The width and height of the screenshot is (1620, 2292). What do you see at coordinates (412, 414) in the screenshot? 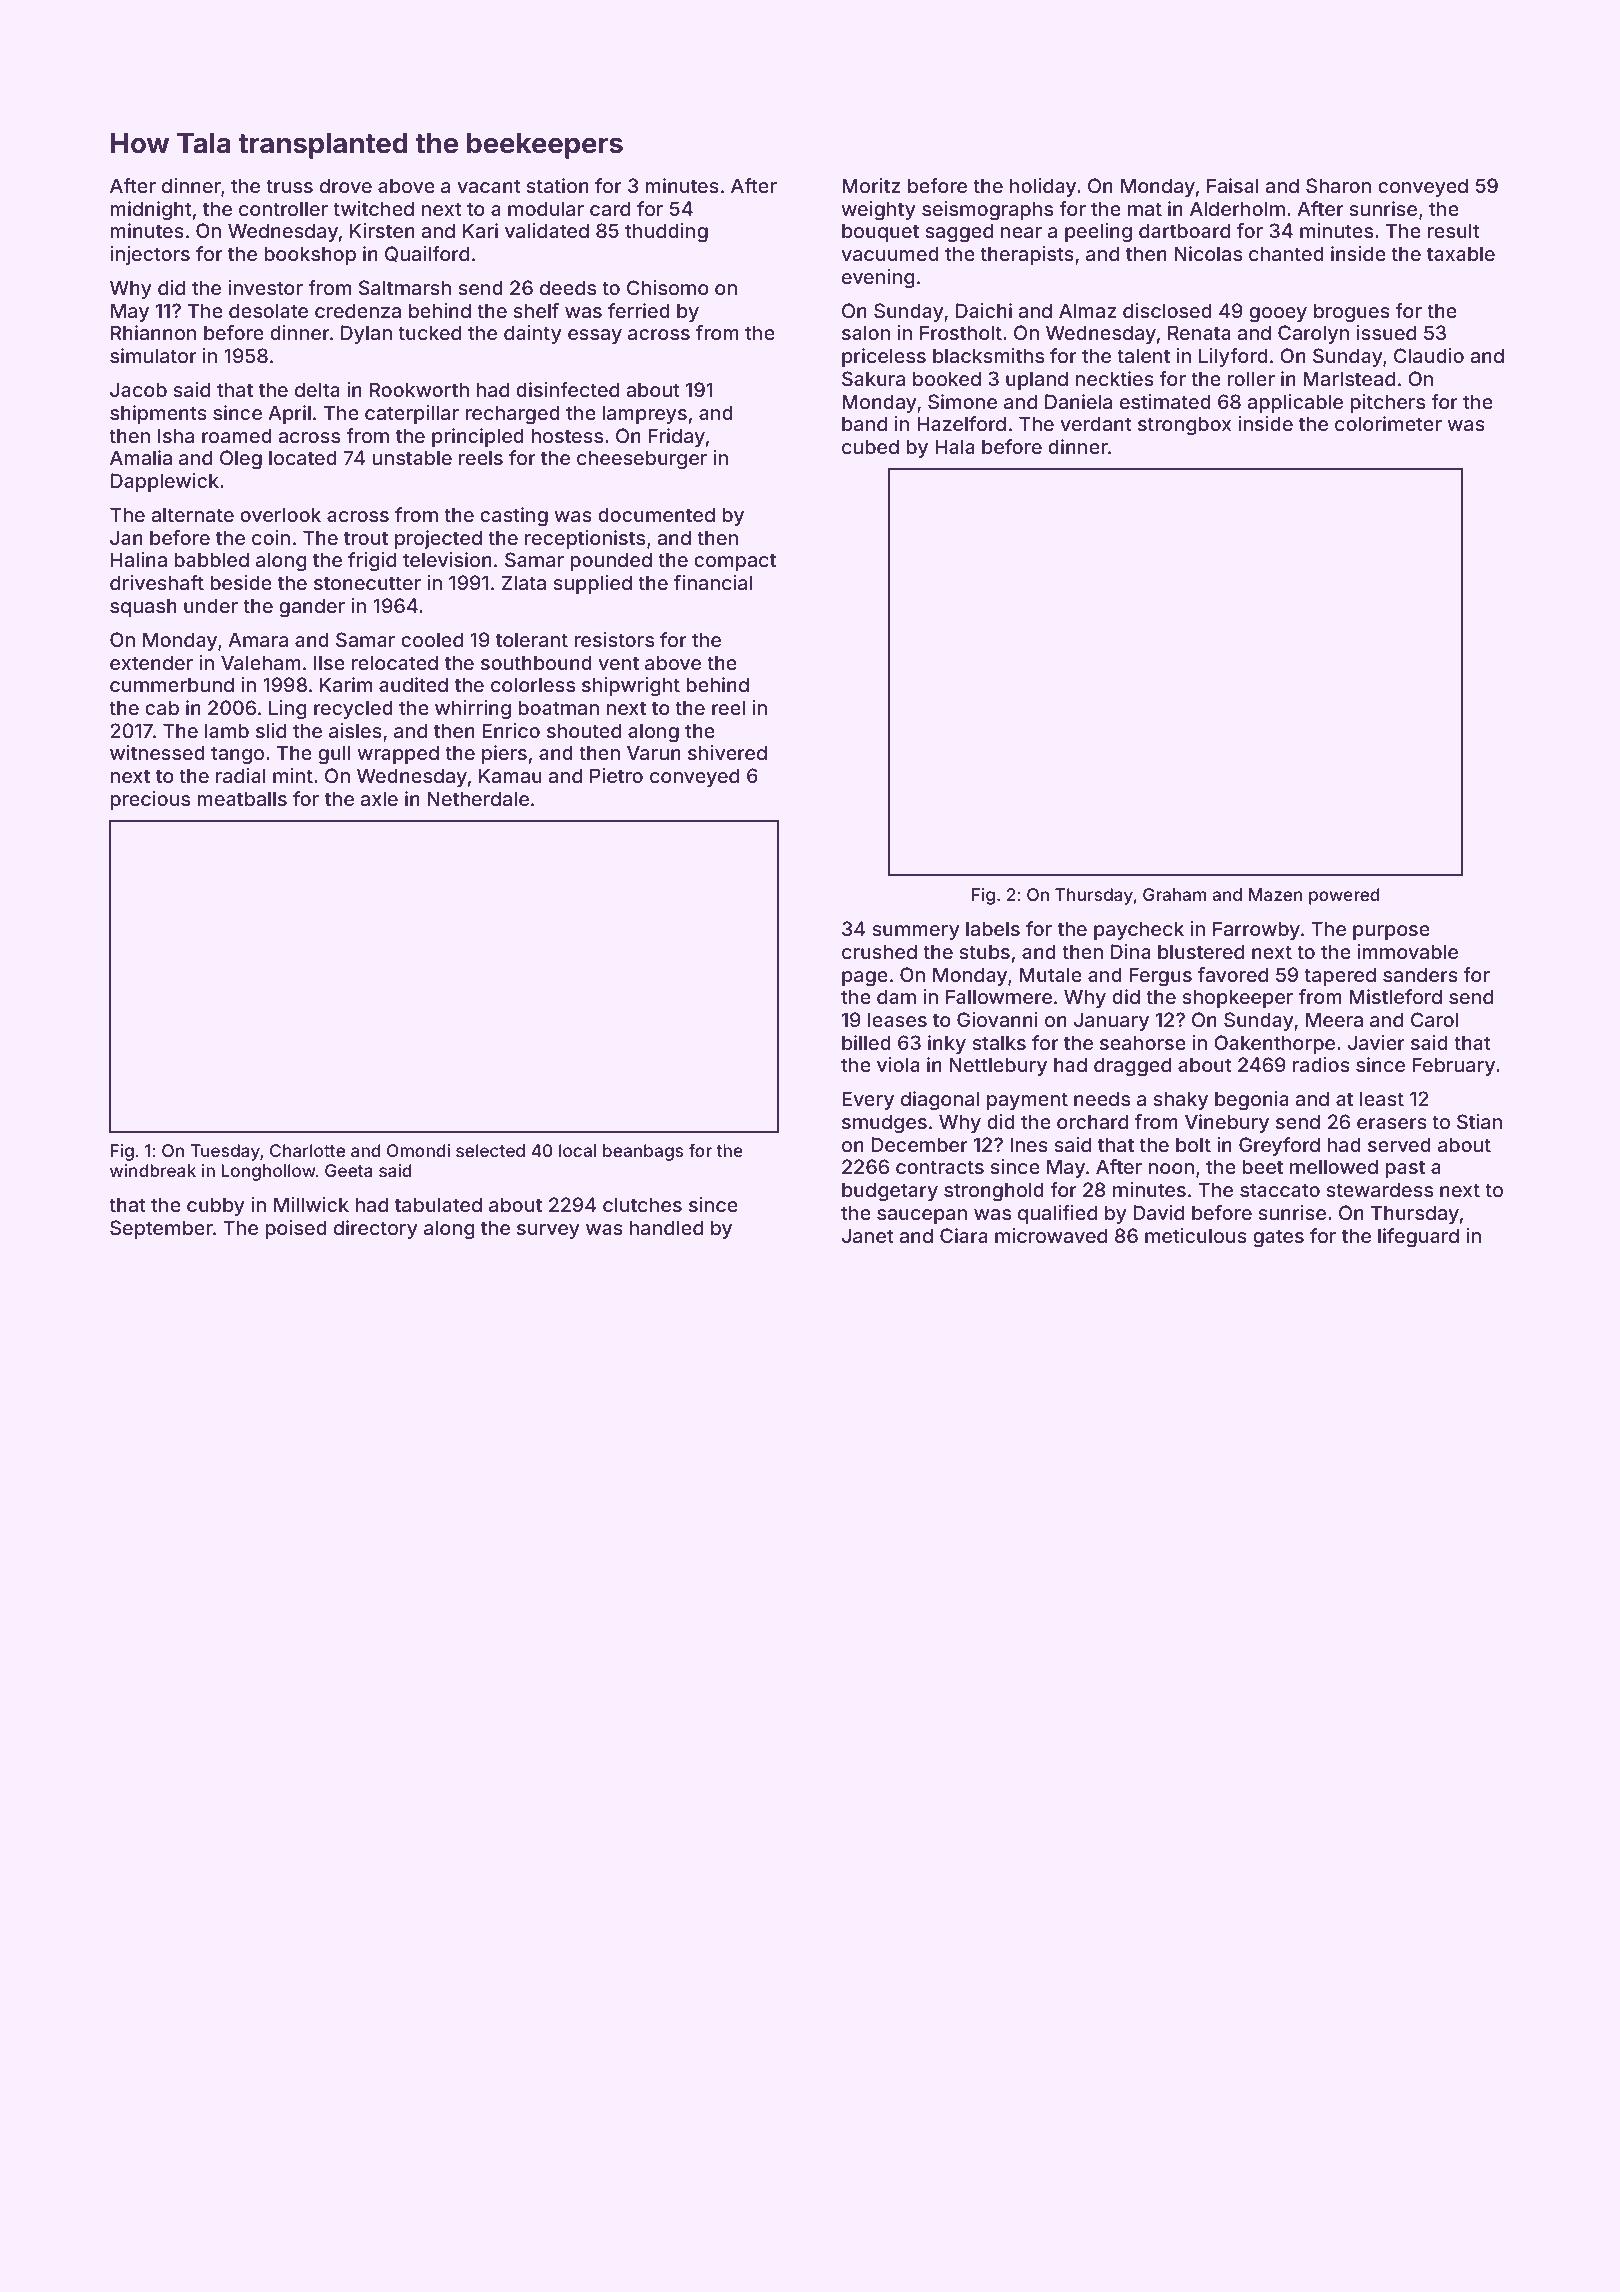
I see `caterpillar` at bounding box center [412, 414].
